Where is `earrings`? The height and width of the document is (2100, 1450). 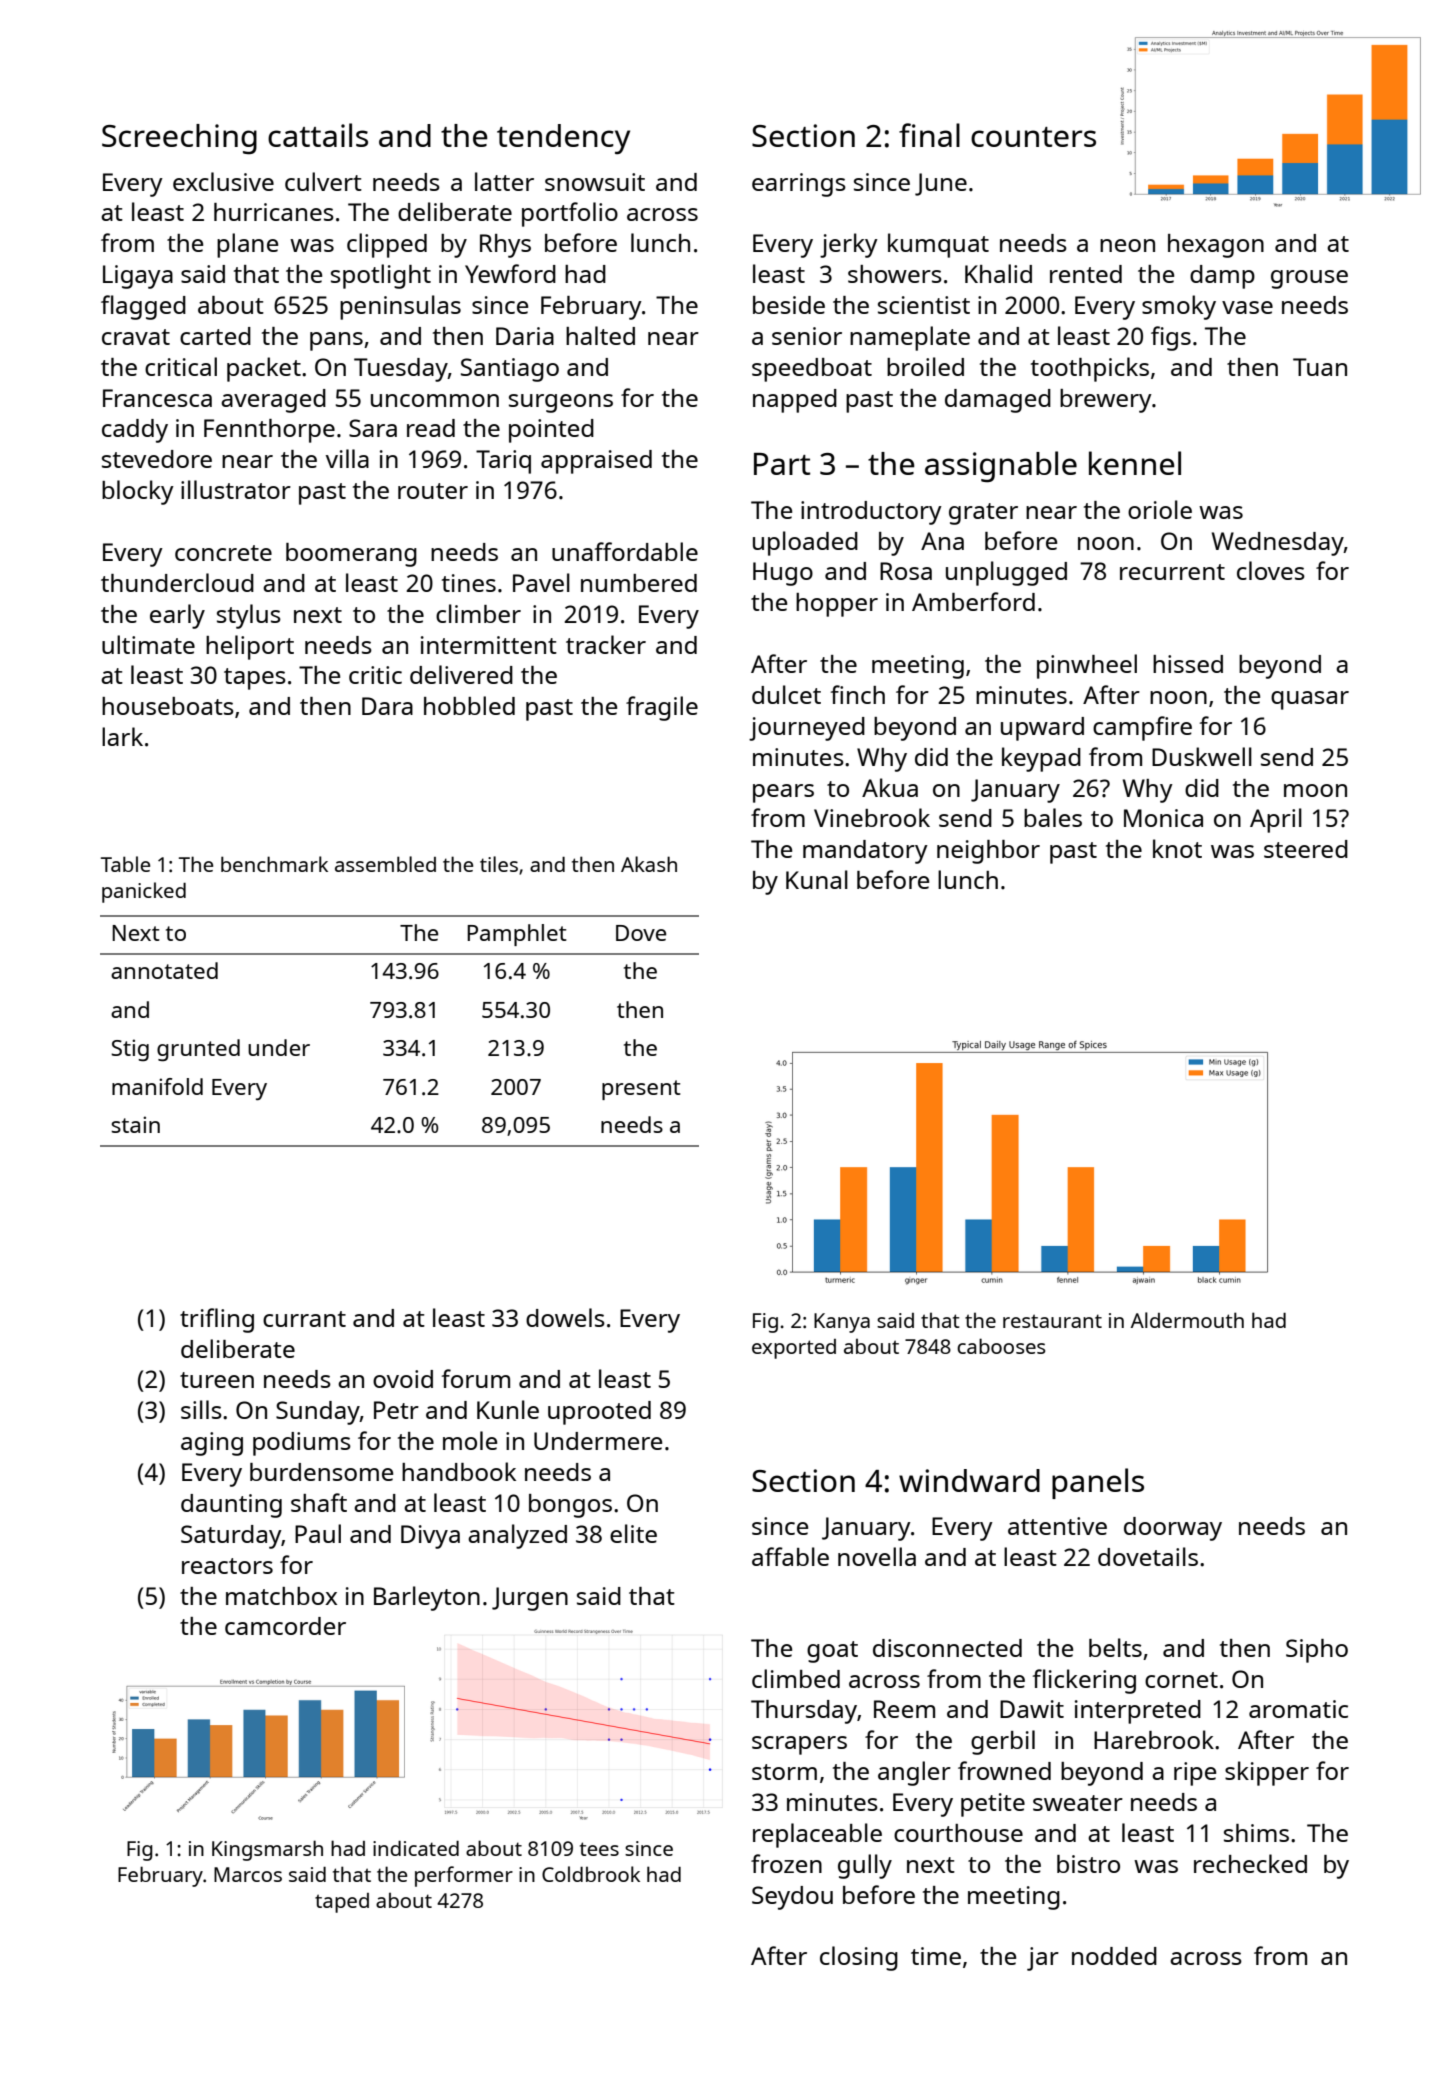 earrings is located at coordinates (799, 185).
